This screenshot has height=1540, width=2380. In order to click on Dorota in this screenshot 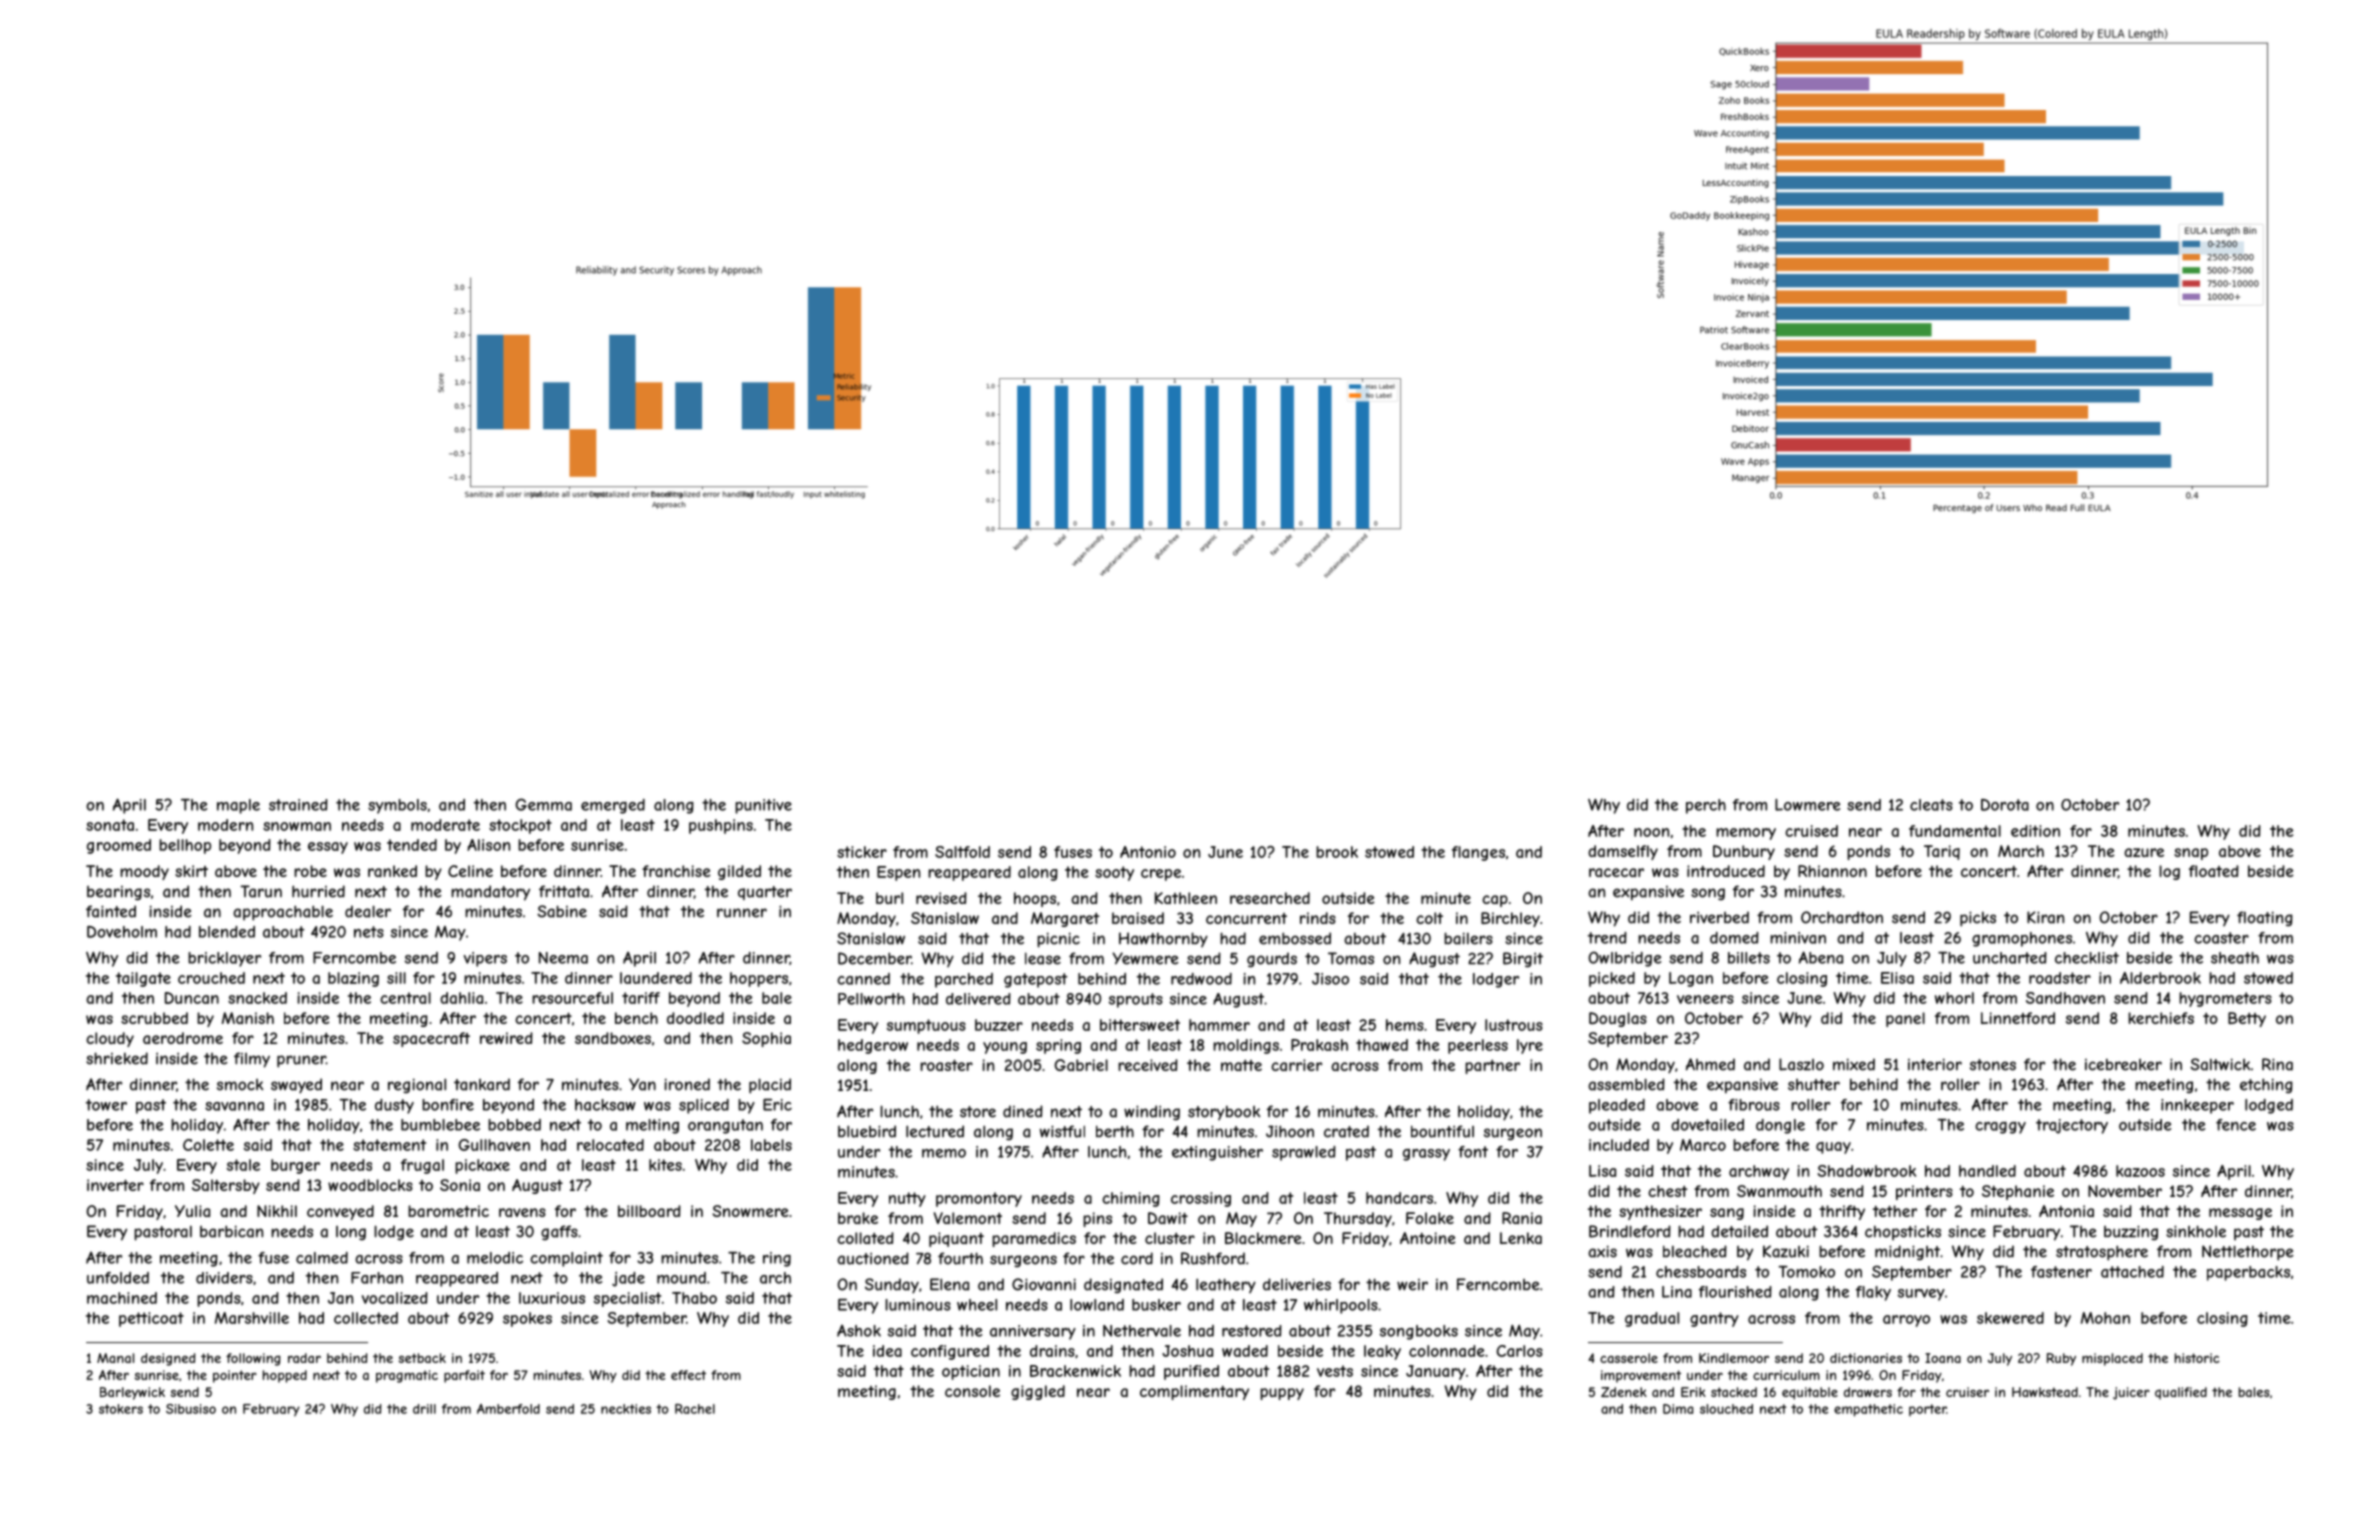, I will do `click(2005, 805)`.
